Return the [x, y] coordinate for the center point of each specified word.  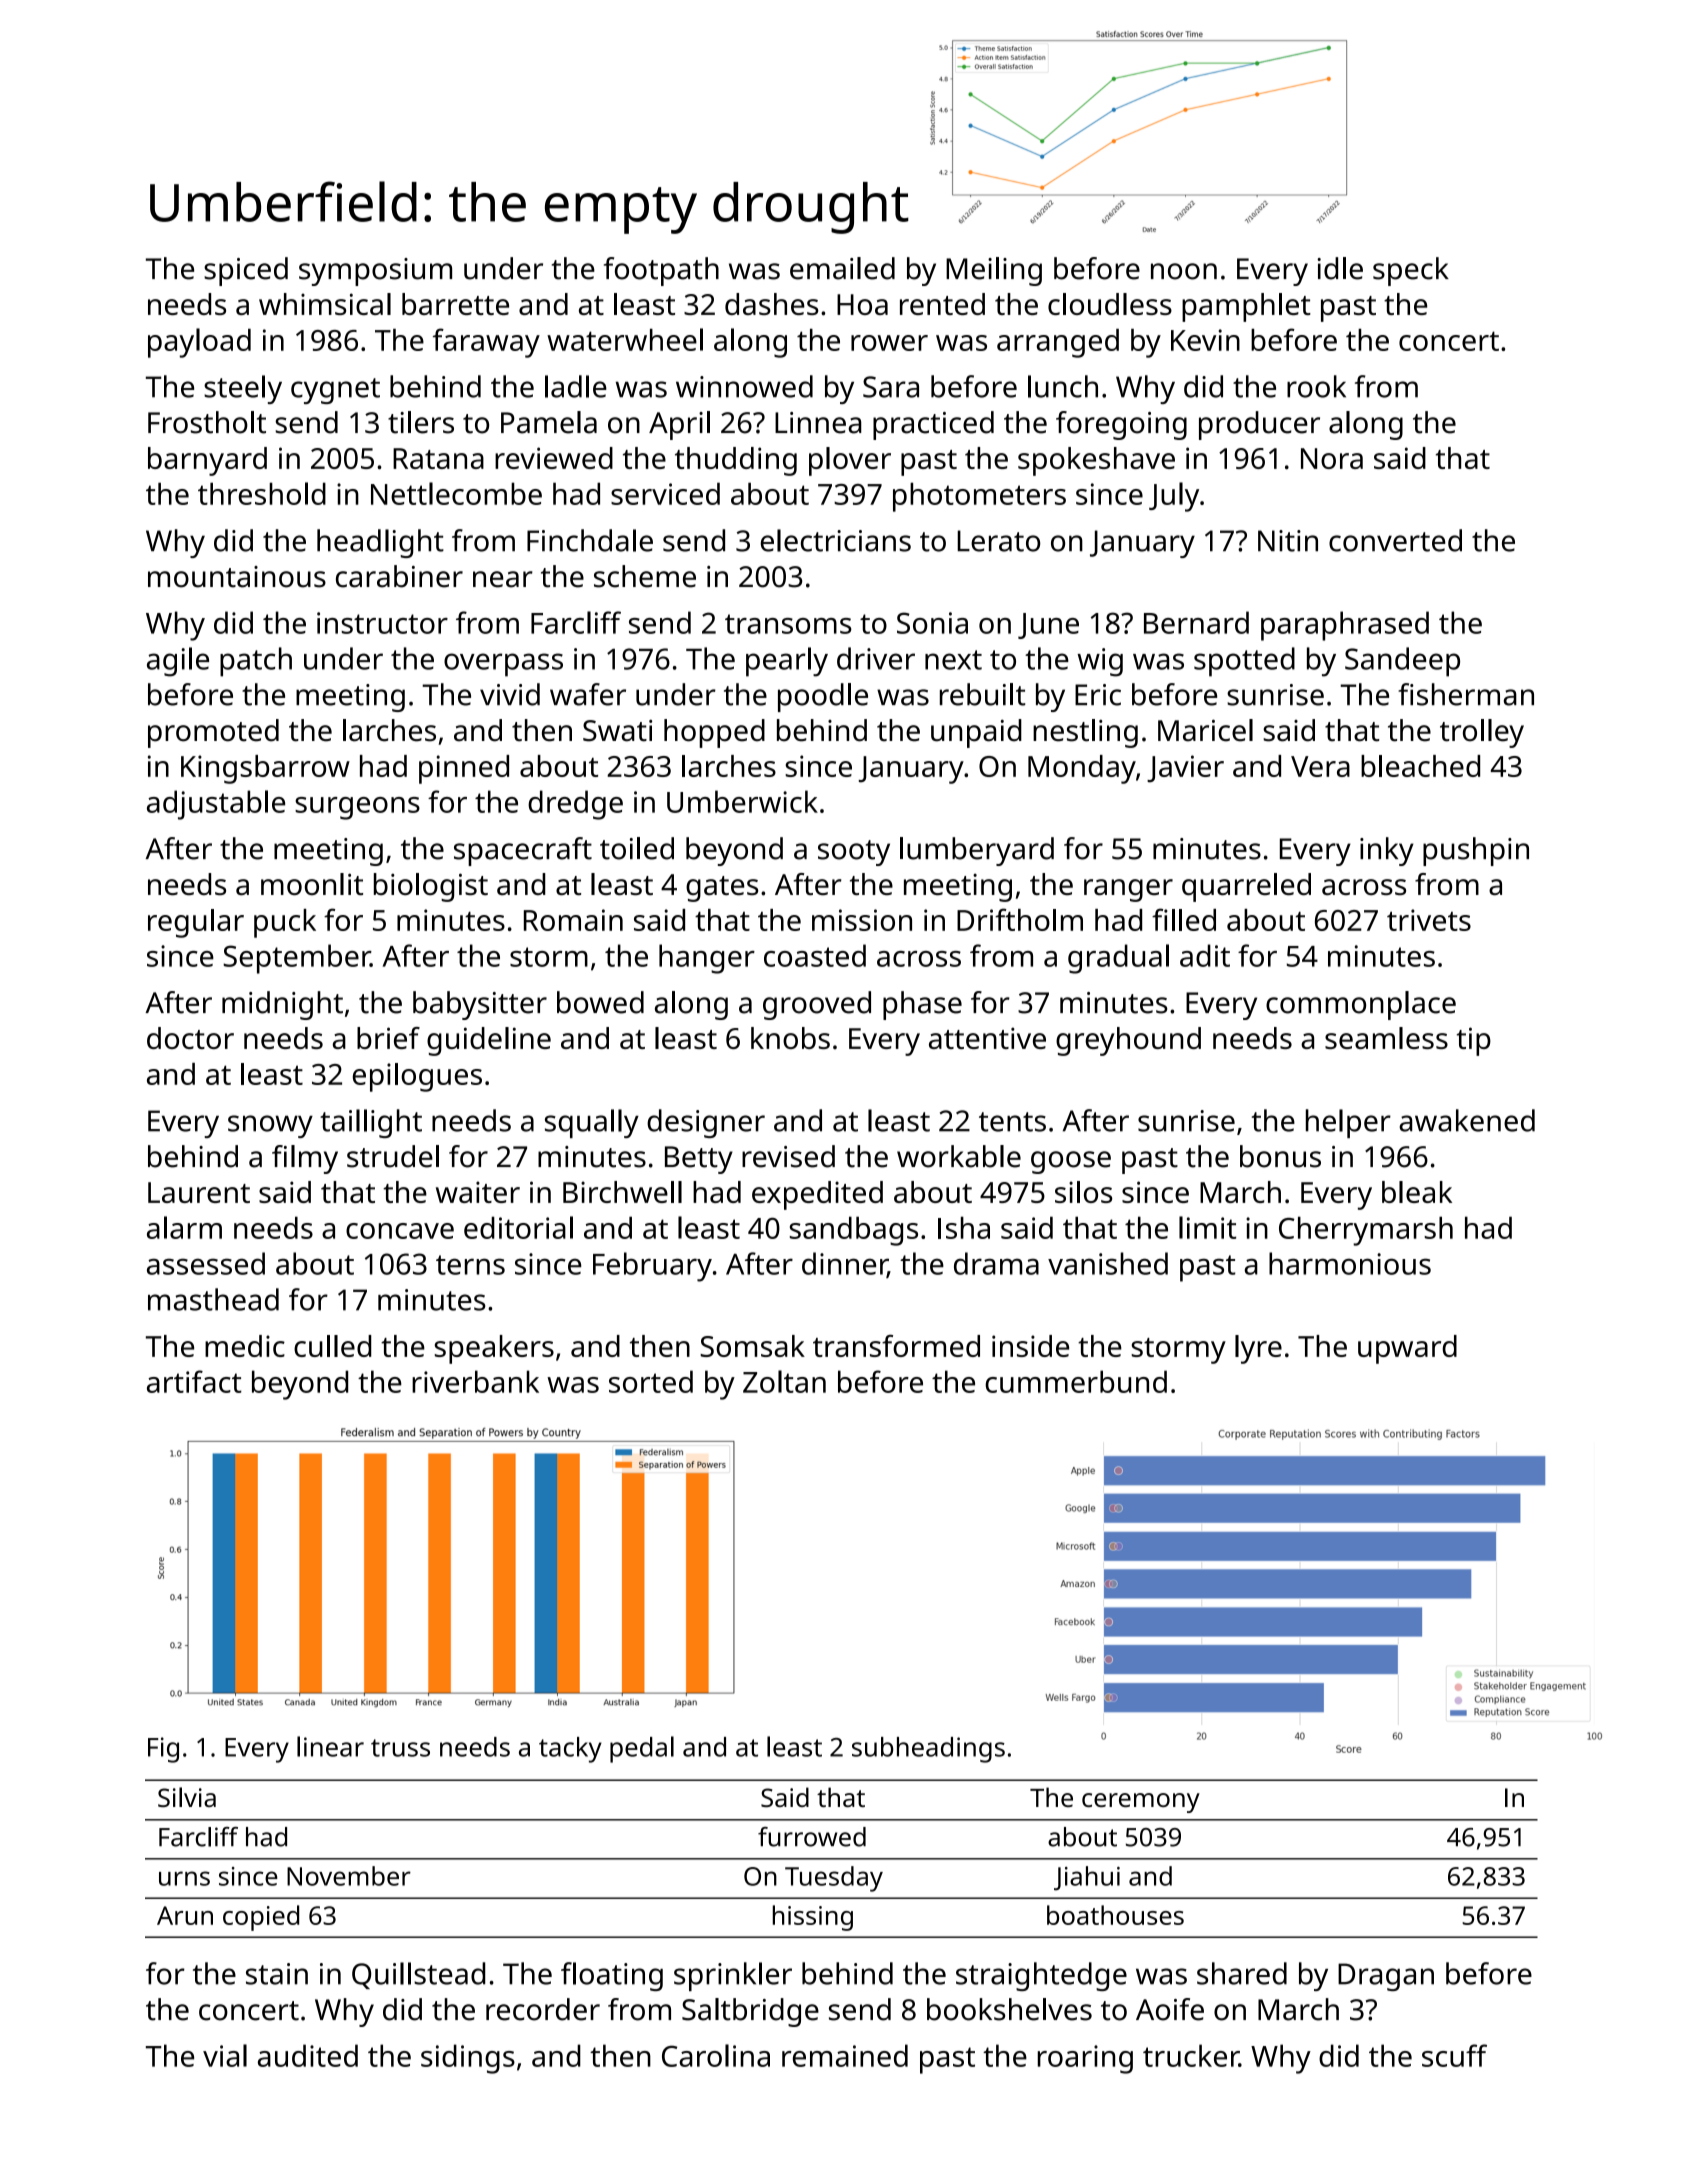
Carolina [716, 2055]
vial [225, 2055]
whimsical [325, 304]
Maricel [1205, 730]
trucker [1191, 2055]
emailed [842, 268]
